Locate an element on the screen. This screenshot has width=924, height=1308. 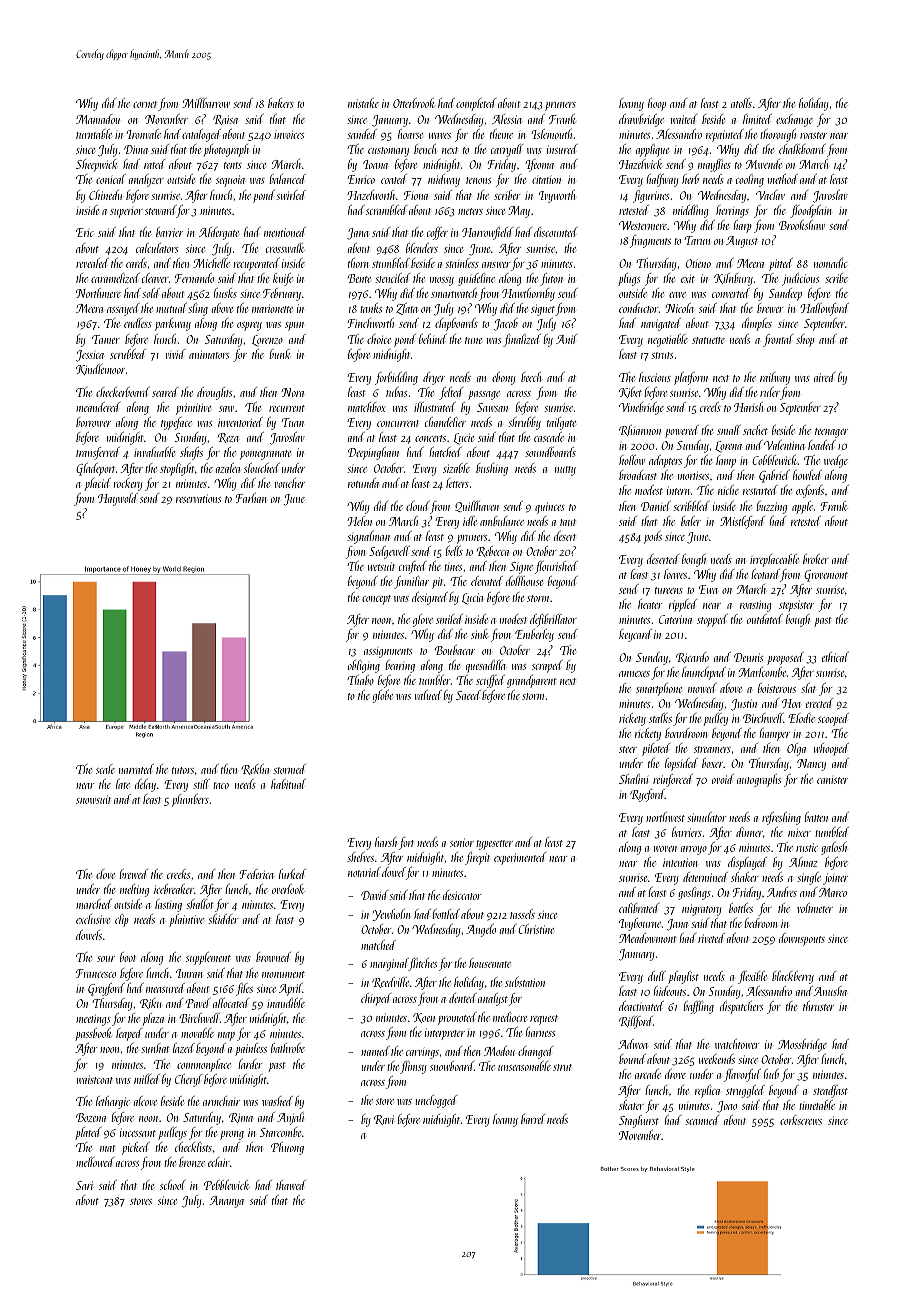
azalea is located at coordinates (228, 468).
